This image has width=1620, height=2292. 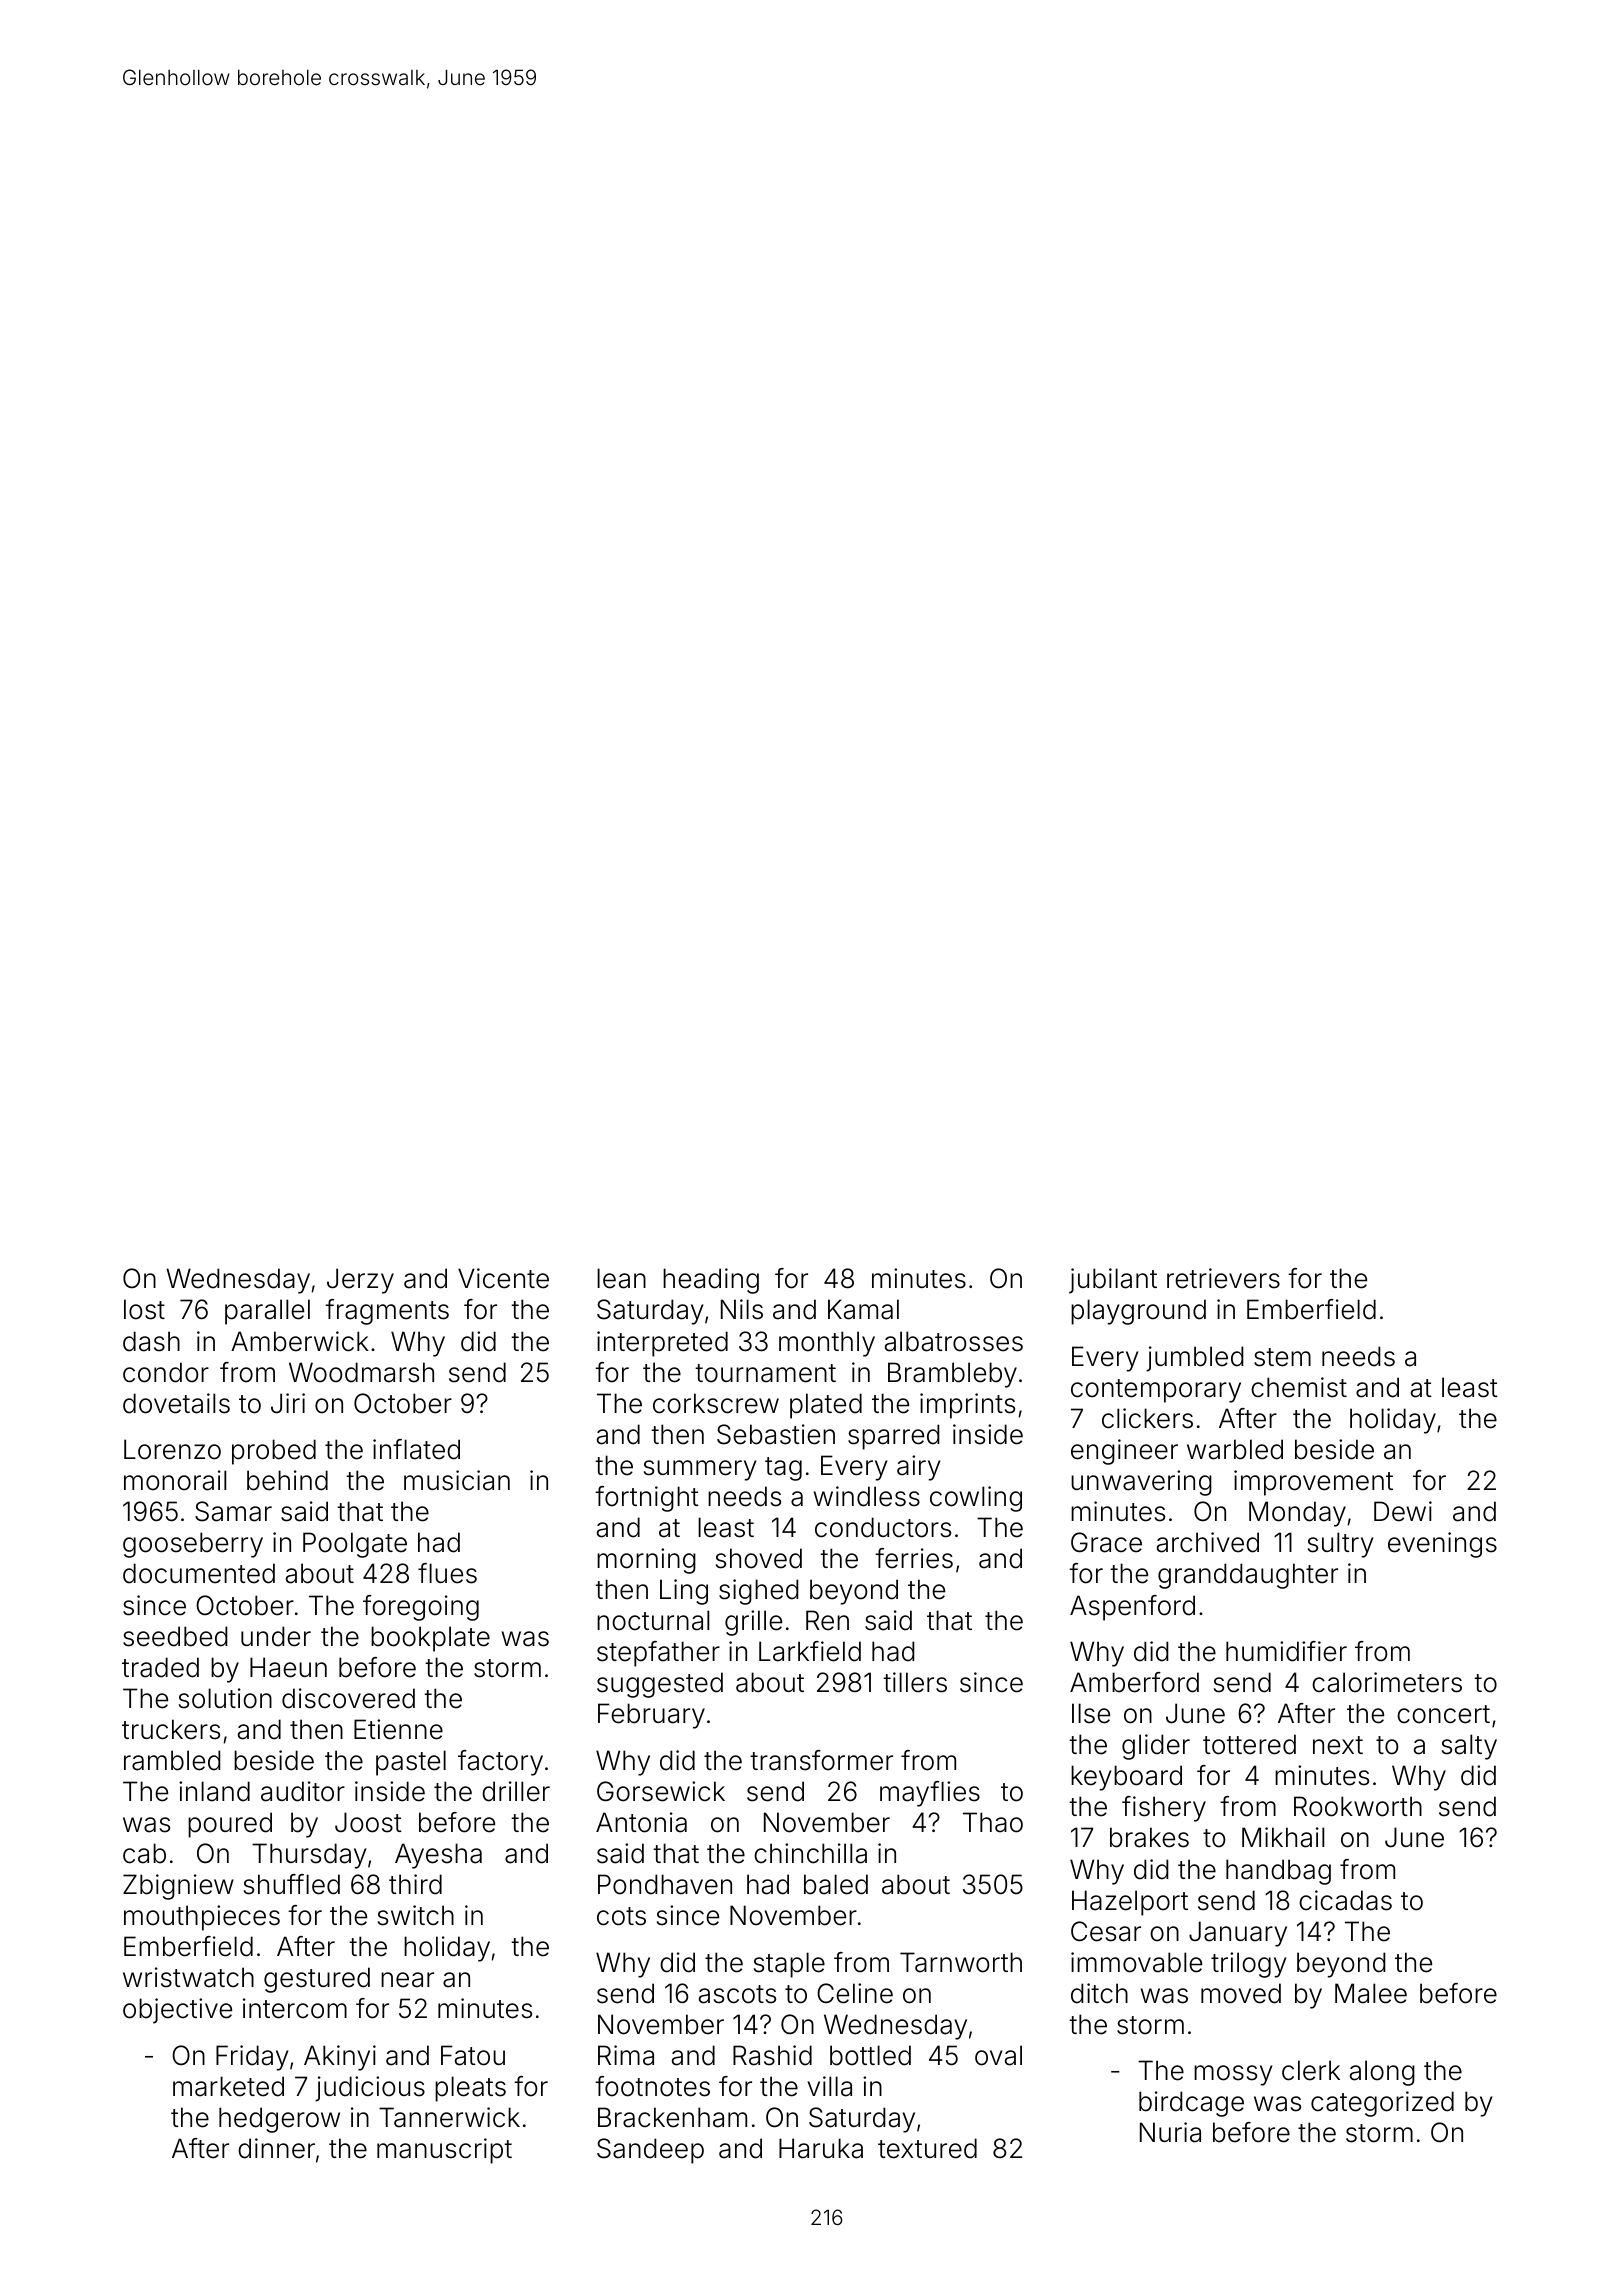 I want to click on Tarnworth, so click(x=961, y=1962).
